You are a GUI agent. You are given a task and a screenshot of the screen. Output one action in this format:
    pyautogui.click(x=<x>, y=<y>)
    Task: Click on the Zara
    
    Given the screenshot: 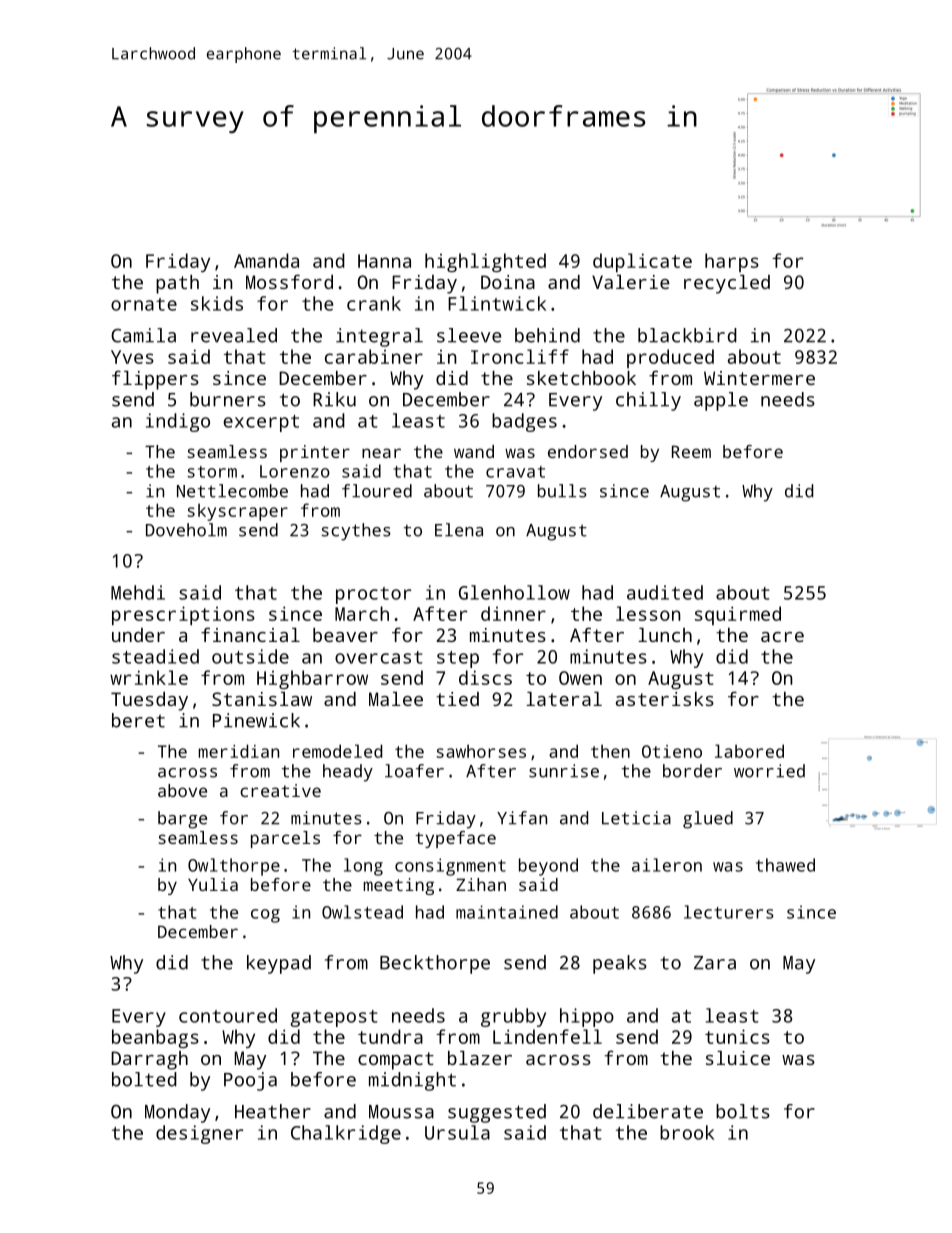 What is the action you would take?
    pyautogui.click(x=715, y=963)
